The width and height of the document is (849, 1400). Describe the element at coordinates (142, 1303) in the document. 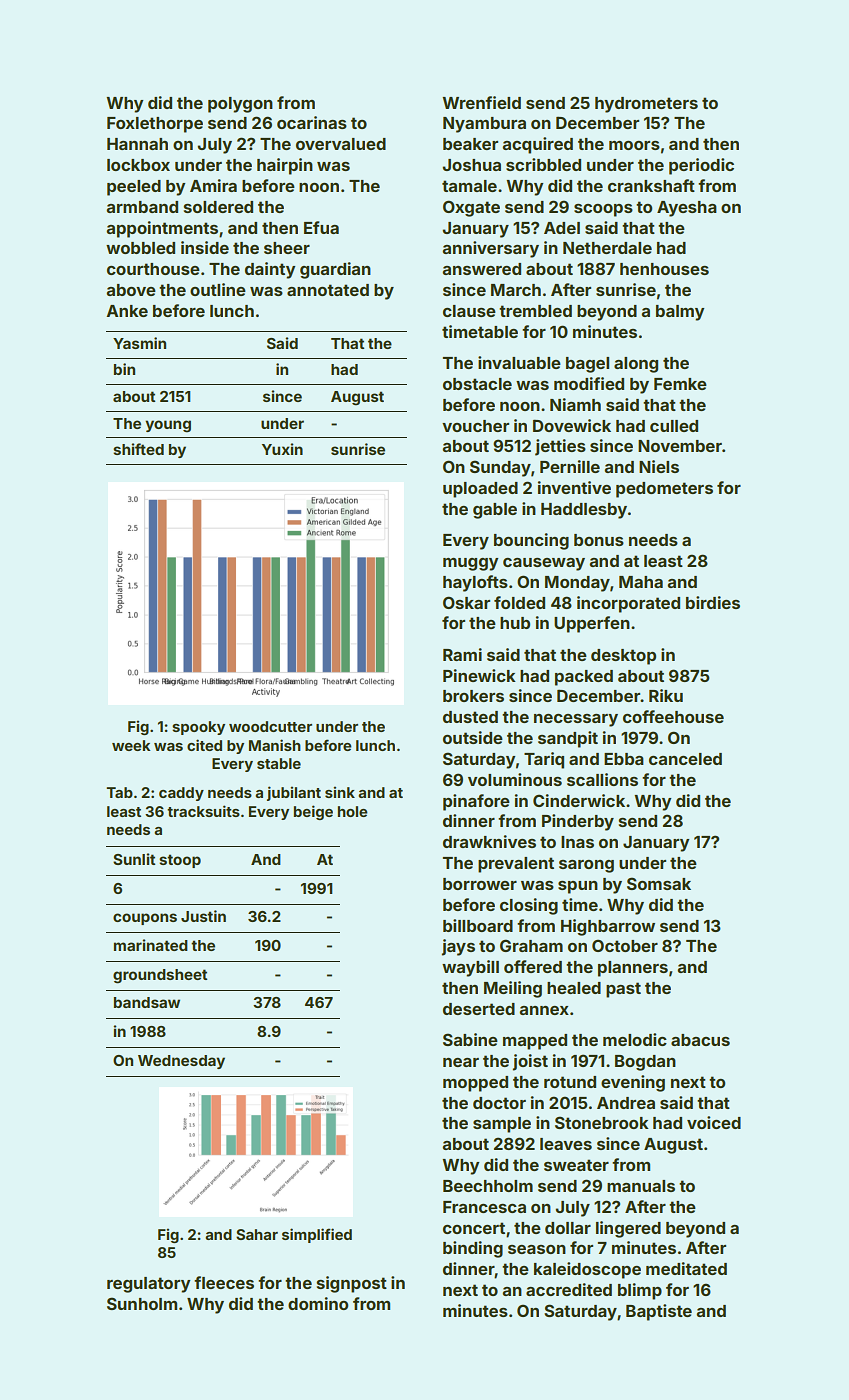

I see `Sunholm` at that location.
